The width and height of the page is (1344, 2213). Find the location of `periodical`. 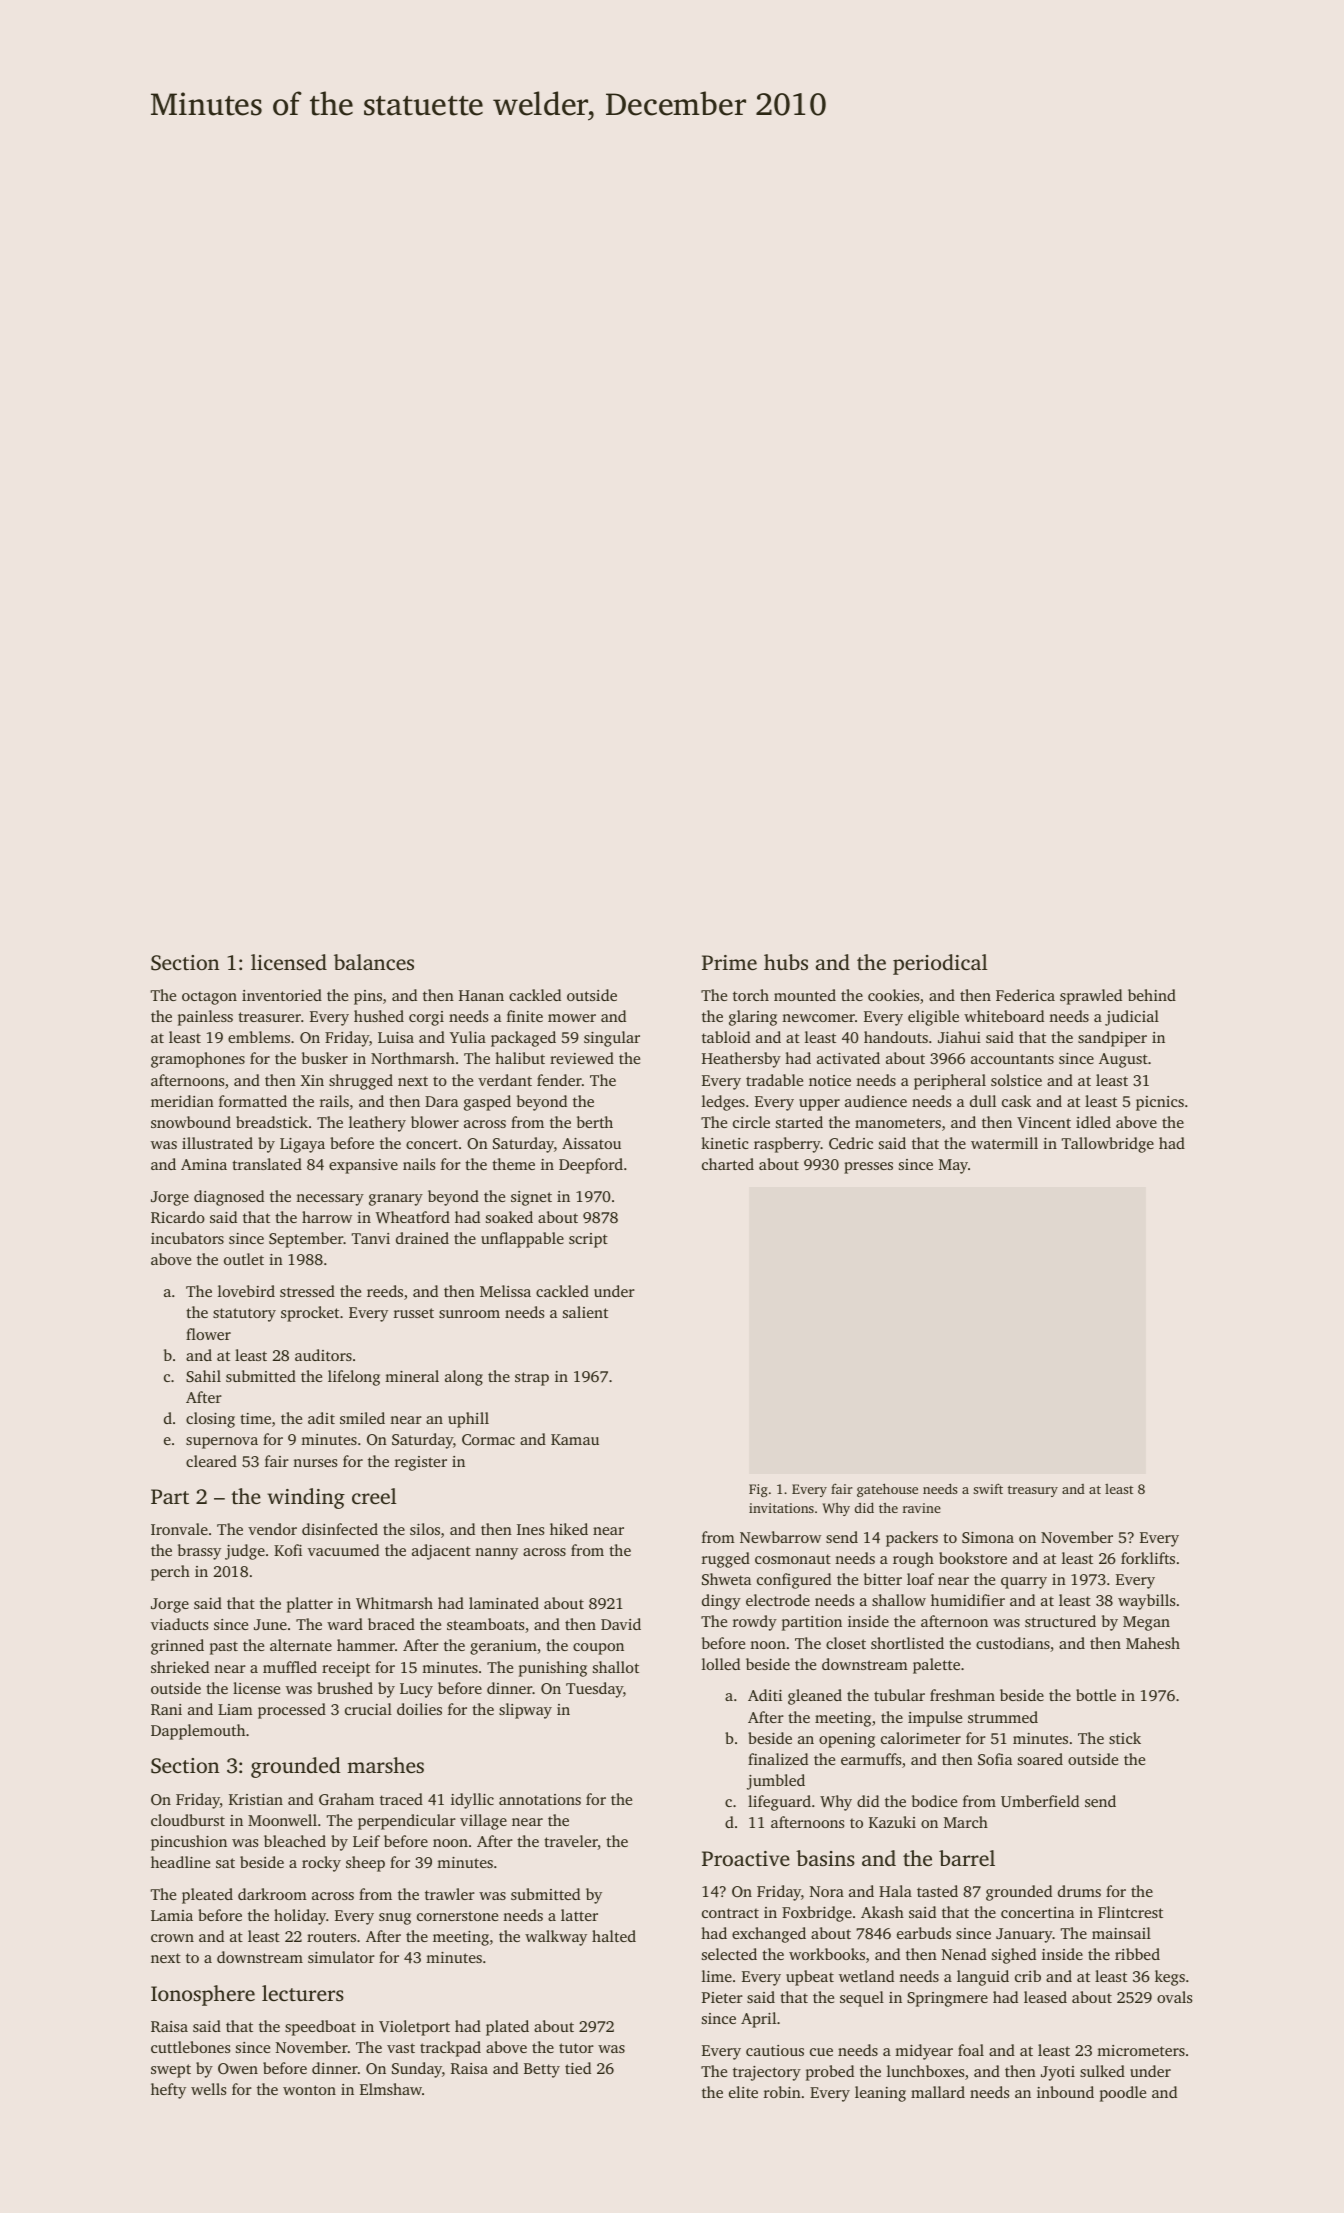

periodical is located at coordinates (940, 964).
